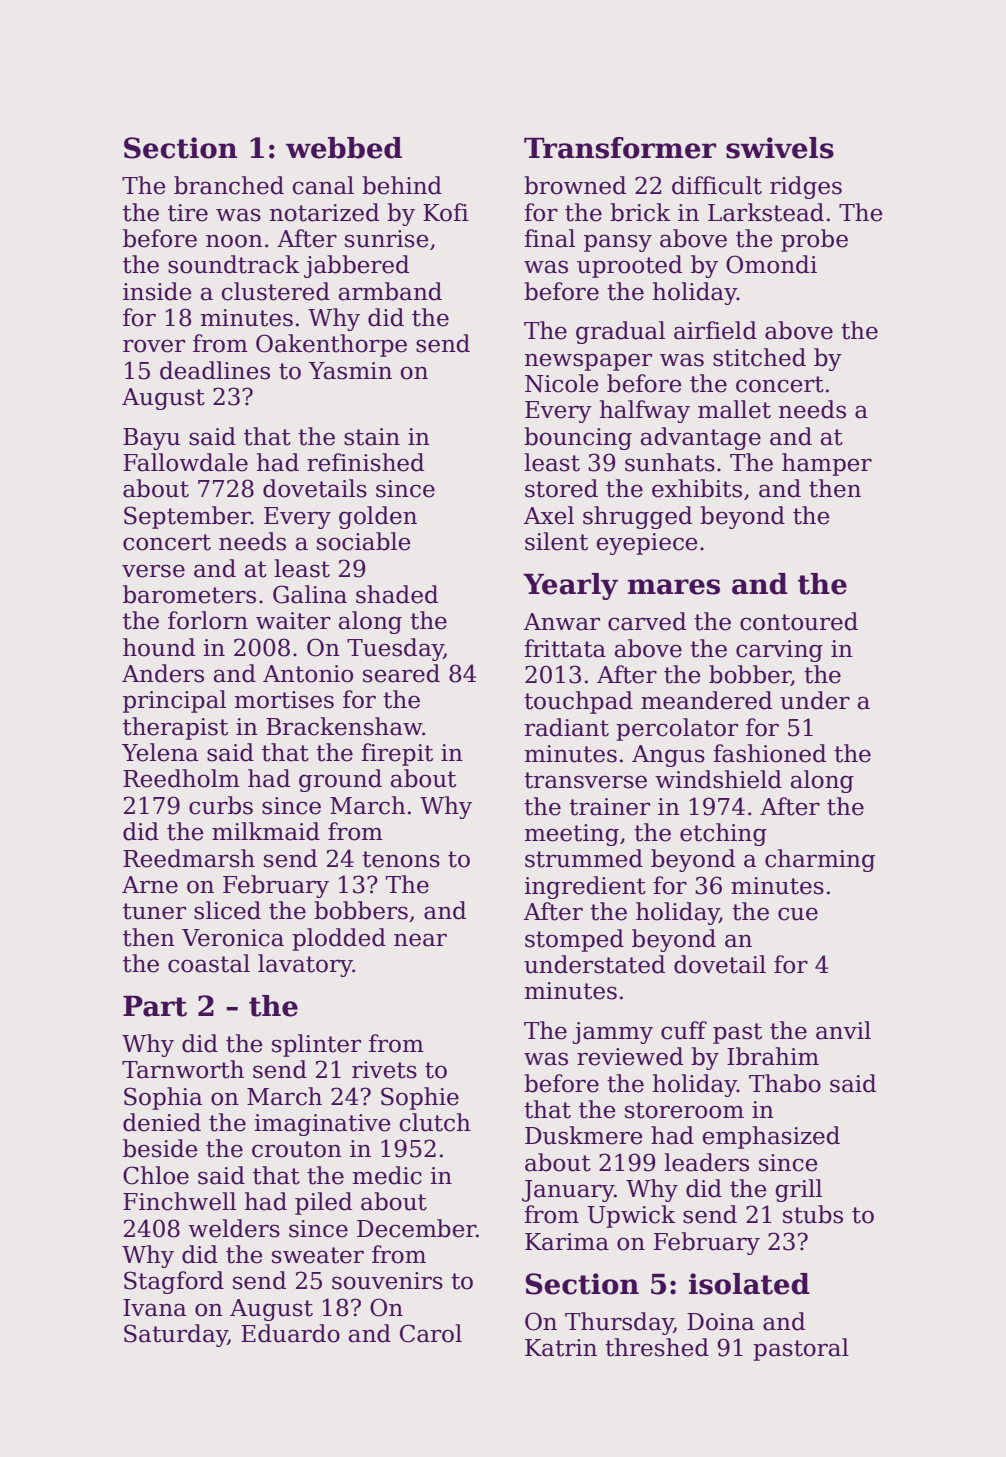 This screenshot has width=1006, height=1457. I want to click on isolated, so click(749, 1284).
